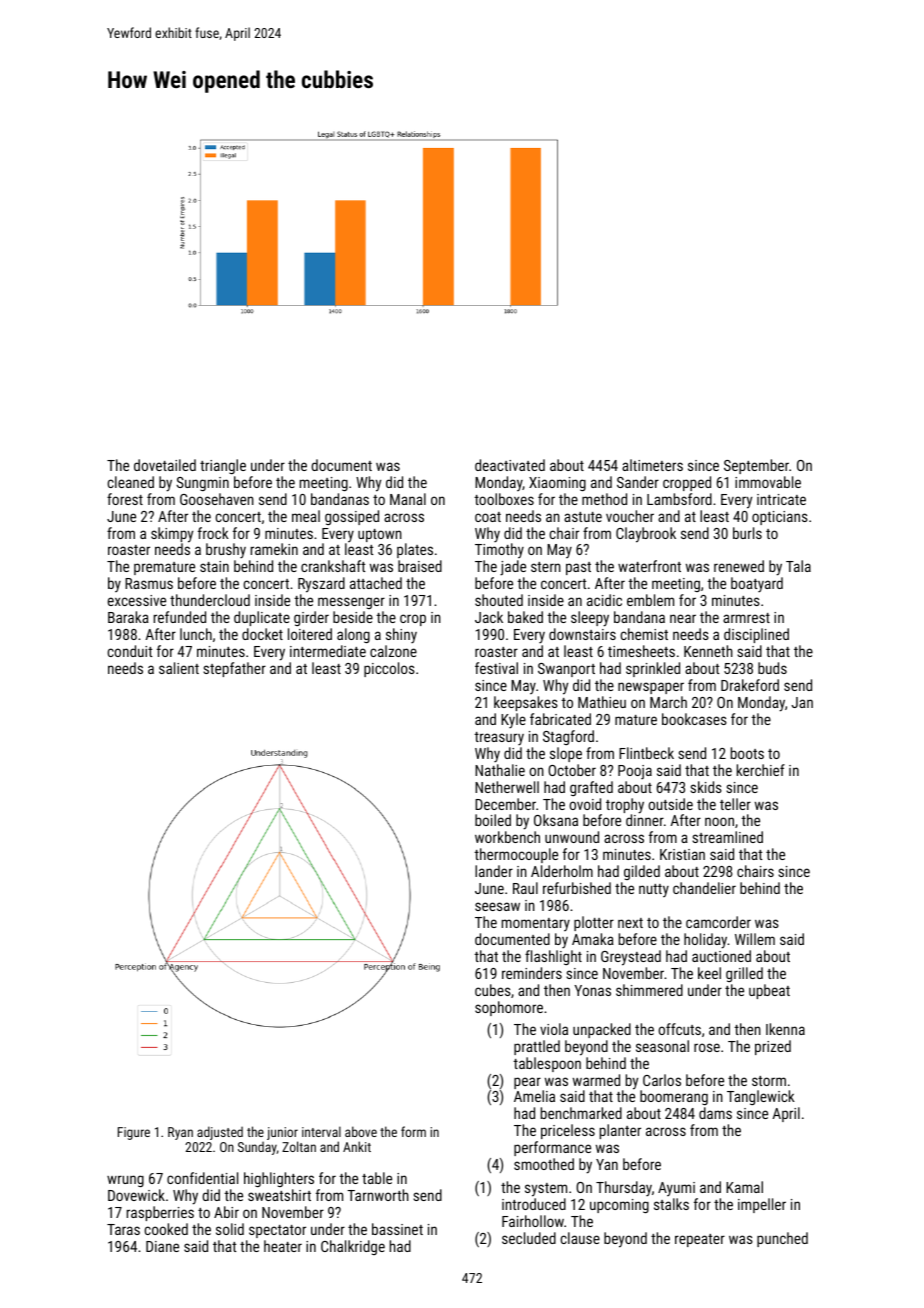 This screenshot has height=1308, width=924. What do you see at coordinates (134, 1133) in the screenshot?
I see `Figure` at bounding box center [134, 1133].
